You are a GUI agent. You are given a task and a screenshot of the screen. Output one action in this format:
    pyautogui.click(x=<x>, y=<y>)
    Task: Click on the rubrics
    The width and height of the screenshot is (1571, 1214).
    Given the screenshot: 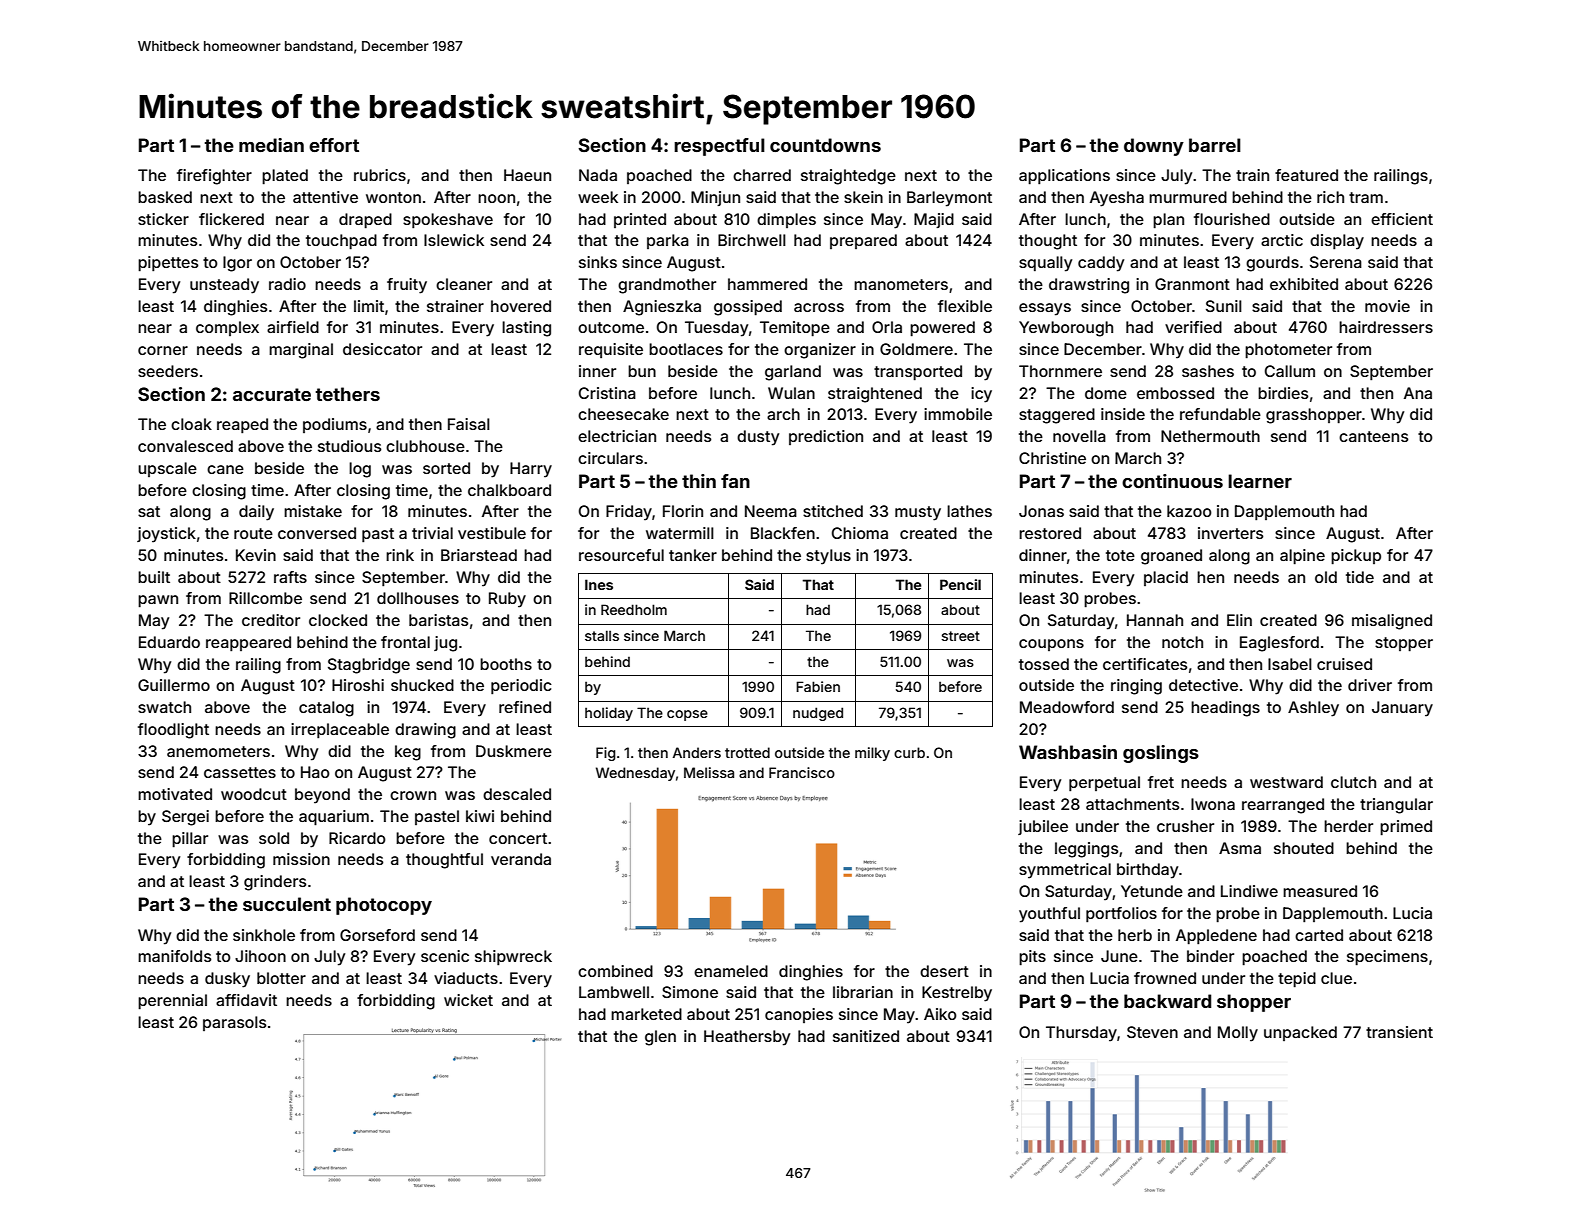 What is the action you would take?
    pyautogui.click(x=380, y=175)
